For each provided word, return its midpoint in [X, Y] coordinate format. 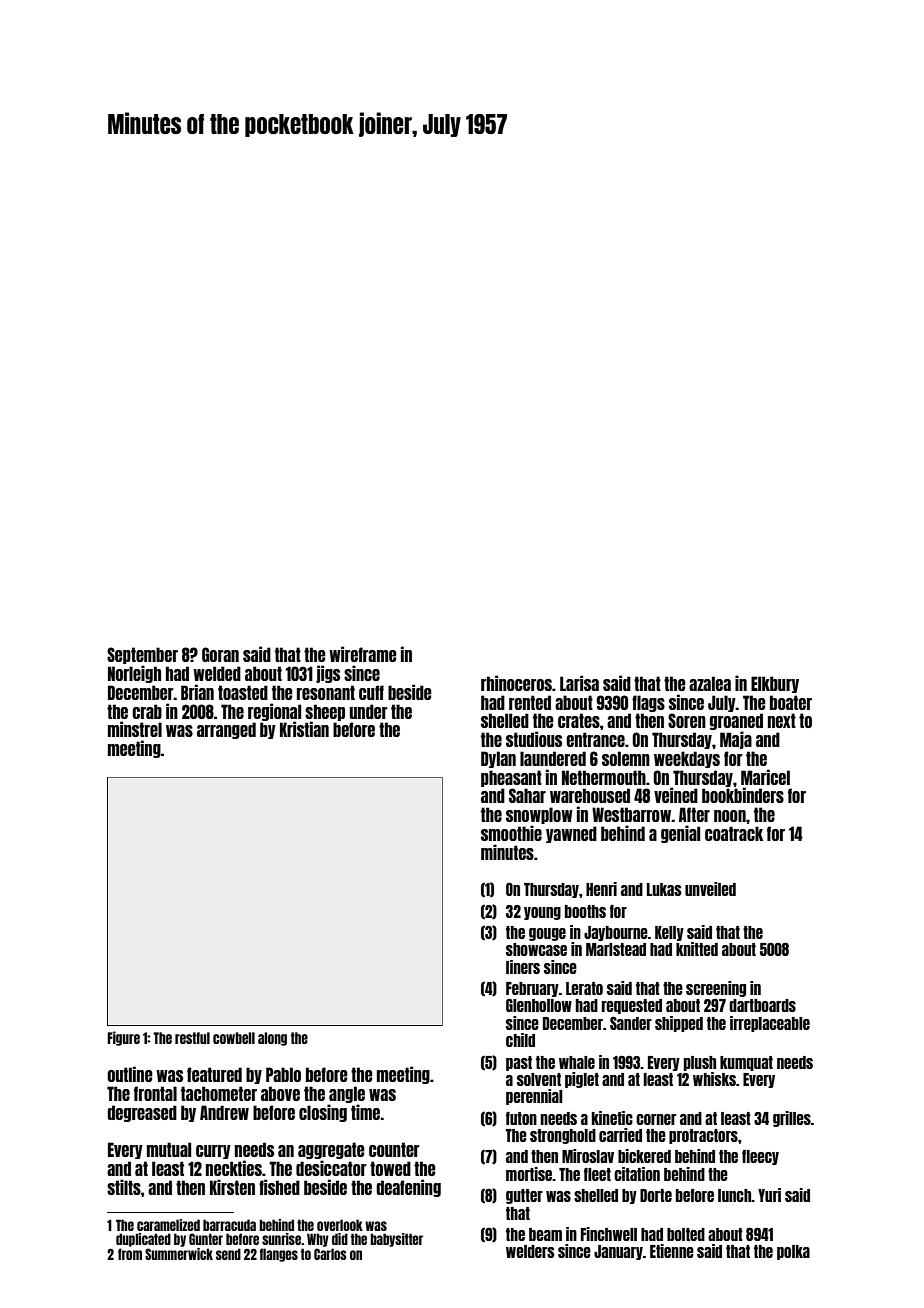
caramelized [168, 1225]
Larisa [579, 683]
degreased [142, 1113]
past [519, 1063]
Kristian [304, 729]
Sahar [527, 795]
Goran [220, 654]
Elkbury [775, 684]
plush [700, 1063]
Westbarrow [631, 814]
